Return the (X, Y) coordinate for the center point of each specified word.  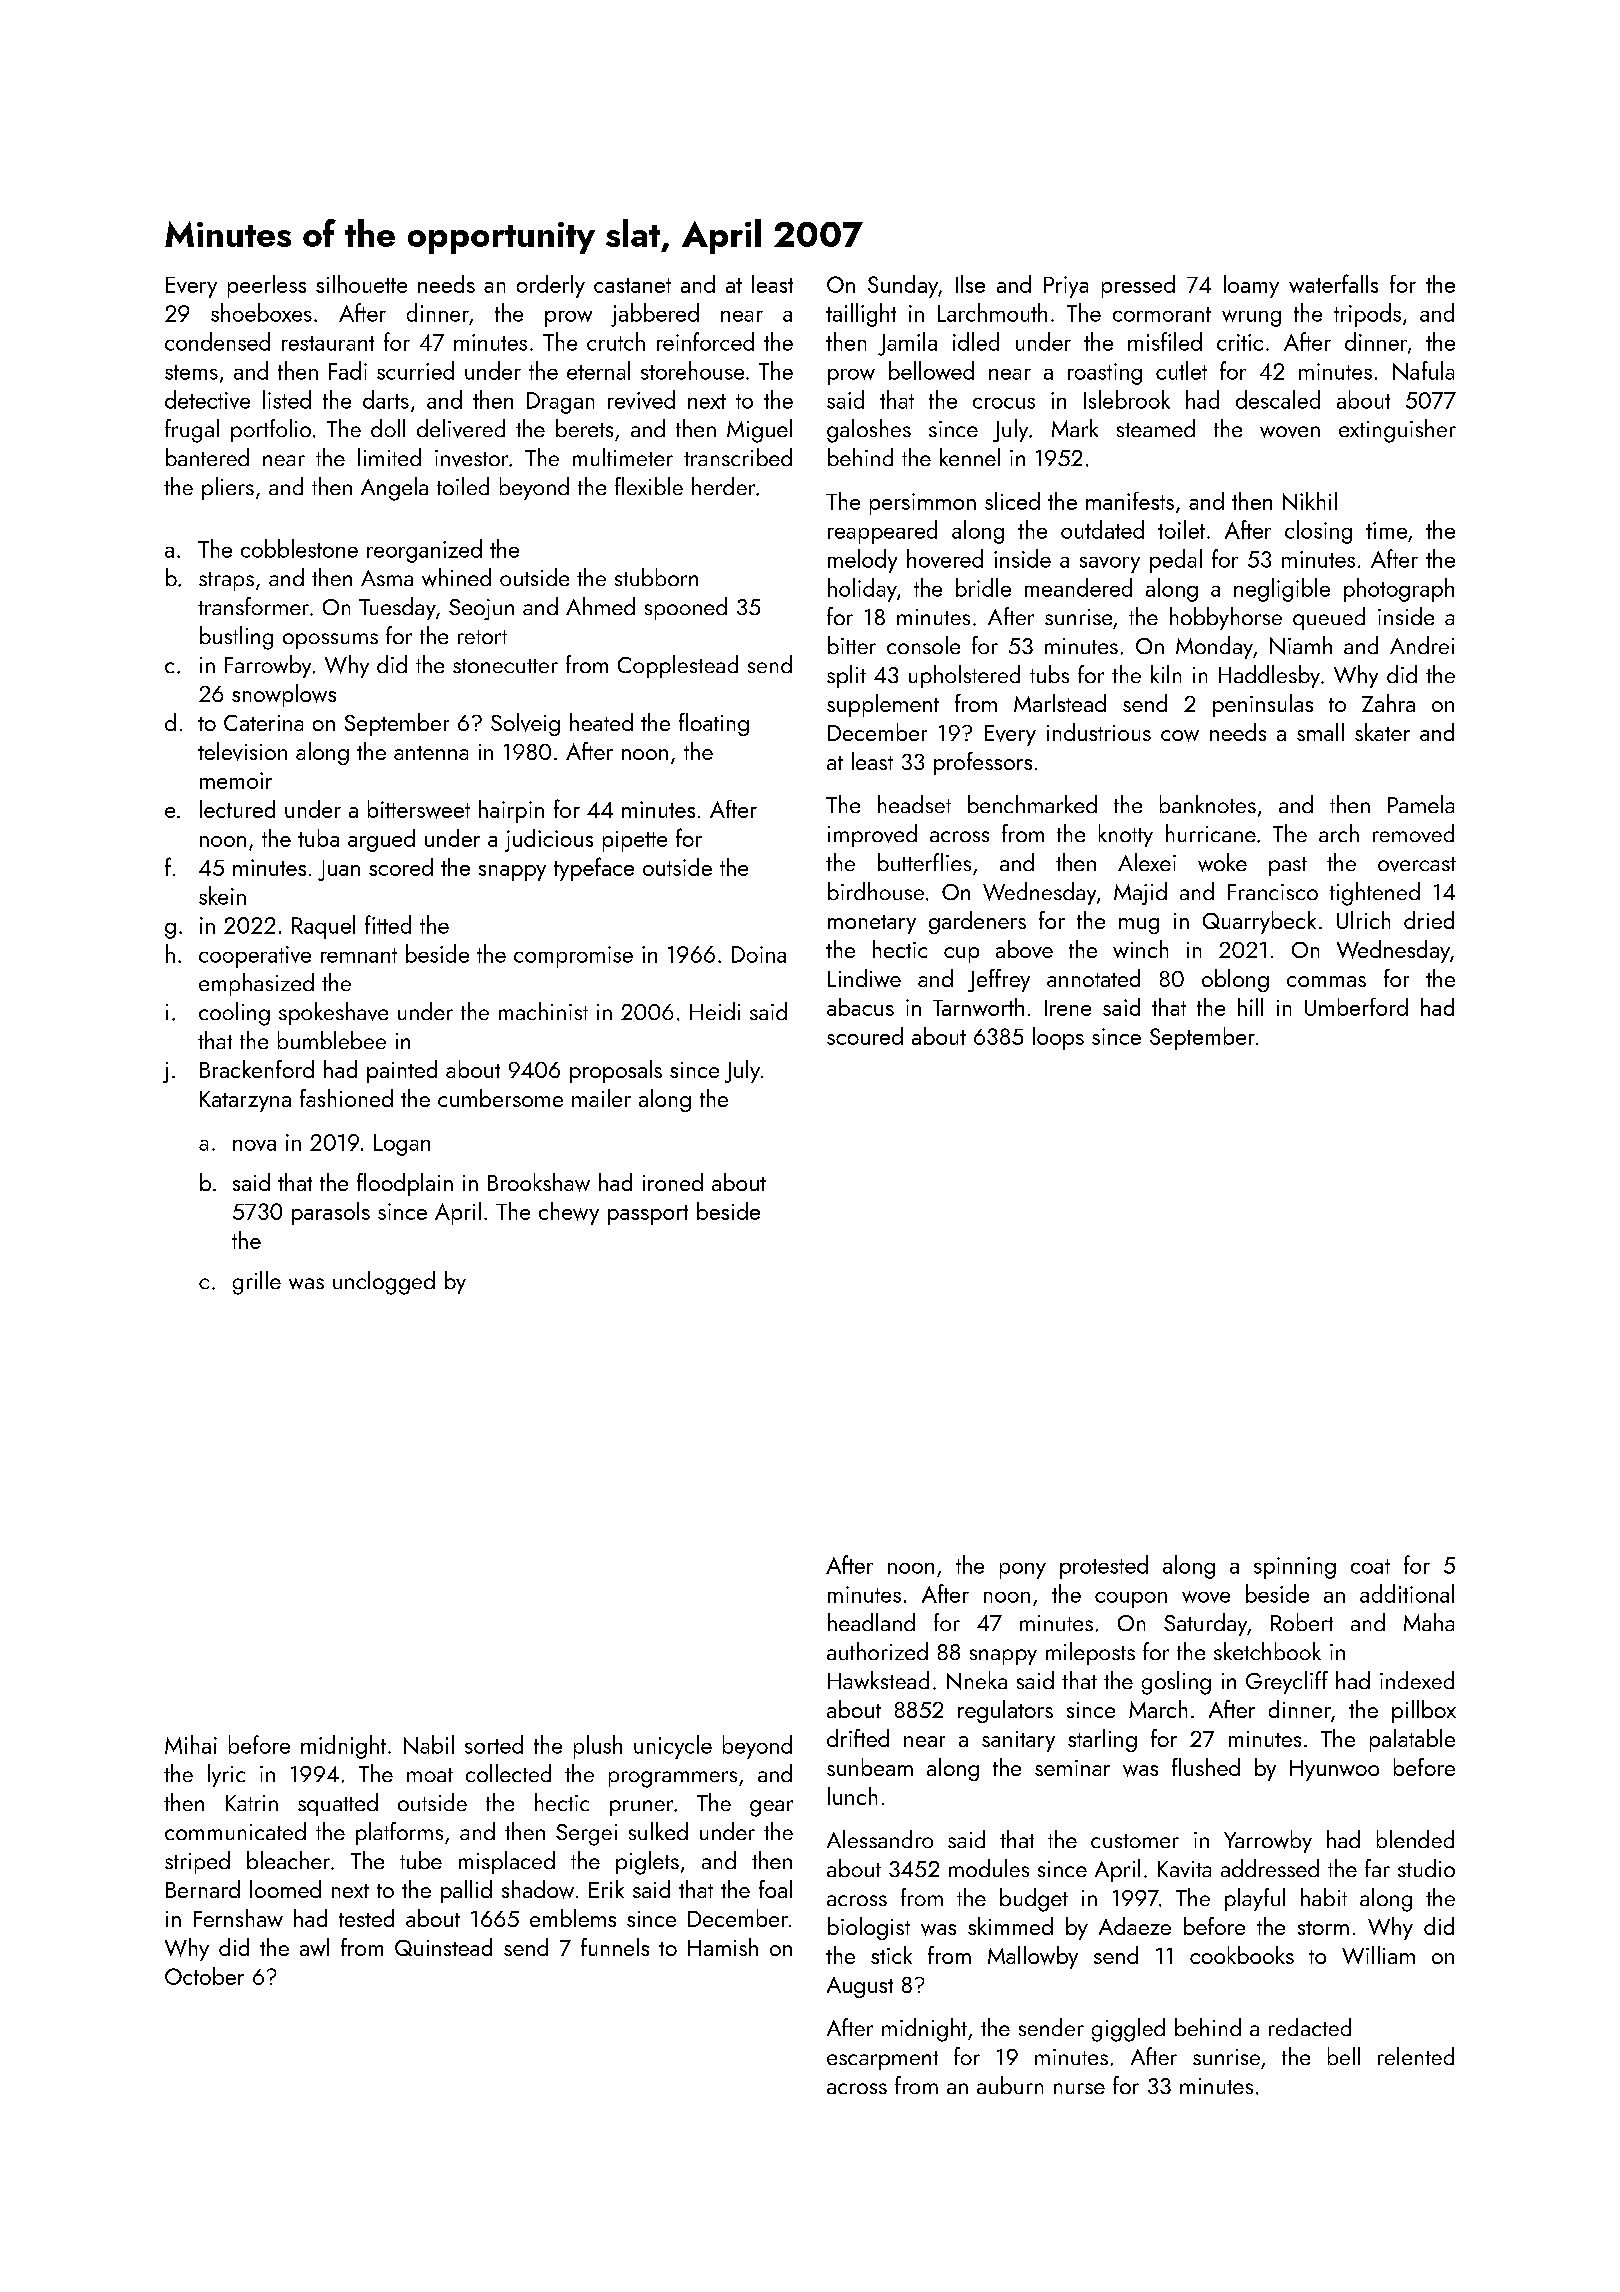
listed (287, 399)
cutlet (1181, 370)
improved (872, 835)
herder (723, 486)
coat (1370, 1566)
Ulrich (1363, 920)
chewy (569, 1213)
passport (648, 1215)
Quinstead (443, 1947)
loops (1058, 1038)
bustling (236, 638)
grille (257, 1283)
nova (254, 1145)
